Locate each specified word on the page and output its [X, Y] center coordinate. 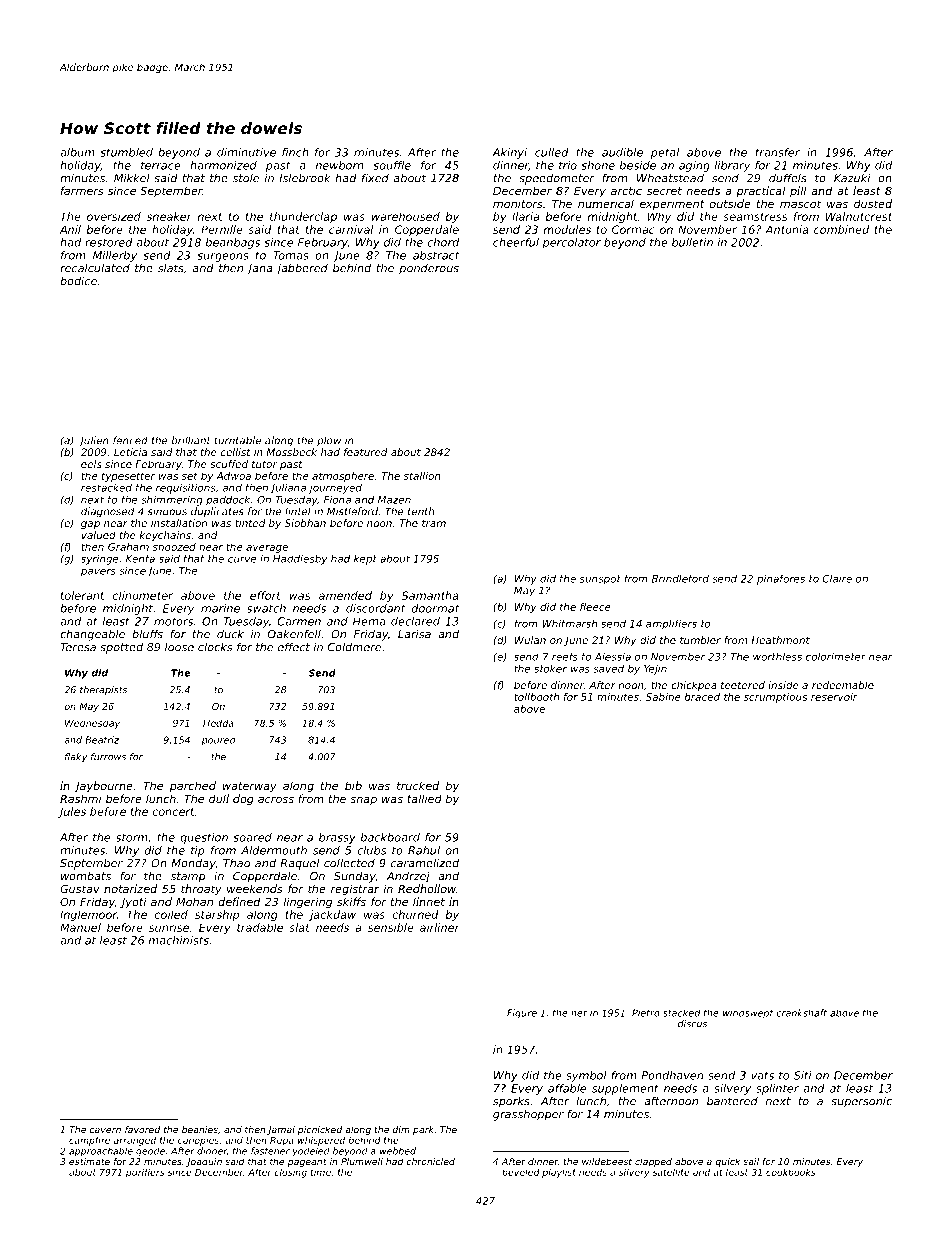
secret [664, 191]
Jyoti [133, 903]
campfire [89, 1141]
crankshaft [801, 1013]
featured [366, 452]
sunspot [600, 580]
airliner [440, 927]
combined [841, 229]
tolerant [83, 595]
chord [443, 242]
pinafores [781, 579]
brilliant [191, 440]
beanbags [233, 243]
